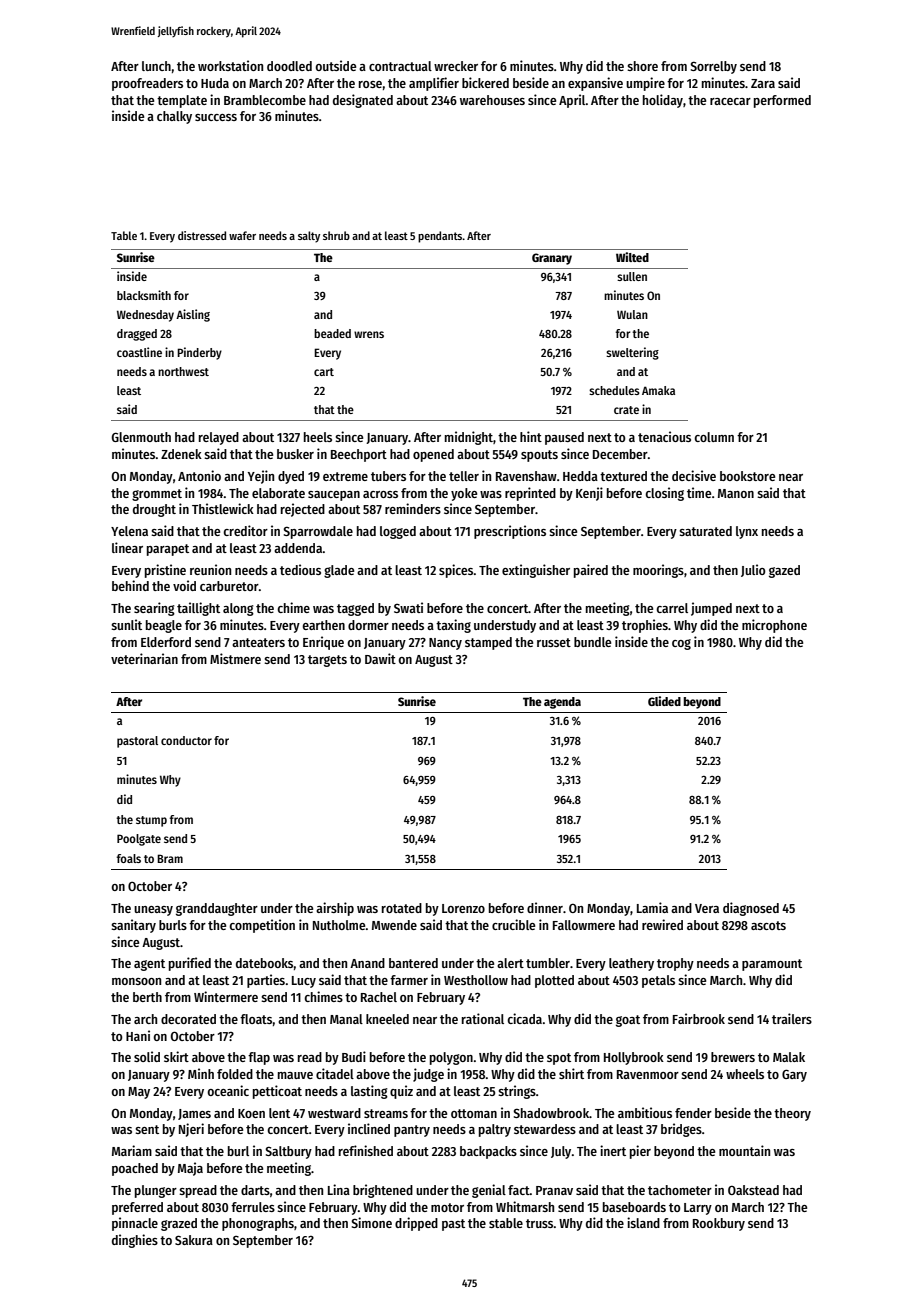 The width and height of the document is (924, 1308). What do you see at coordinates (714, 437) in the document?
I see `column` at bounding box center [714, 437].
